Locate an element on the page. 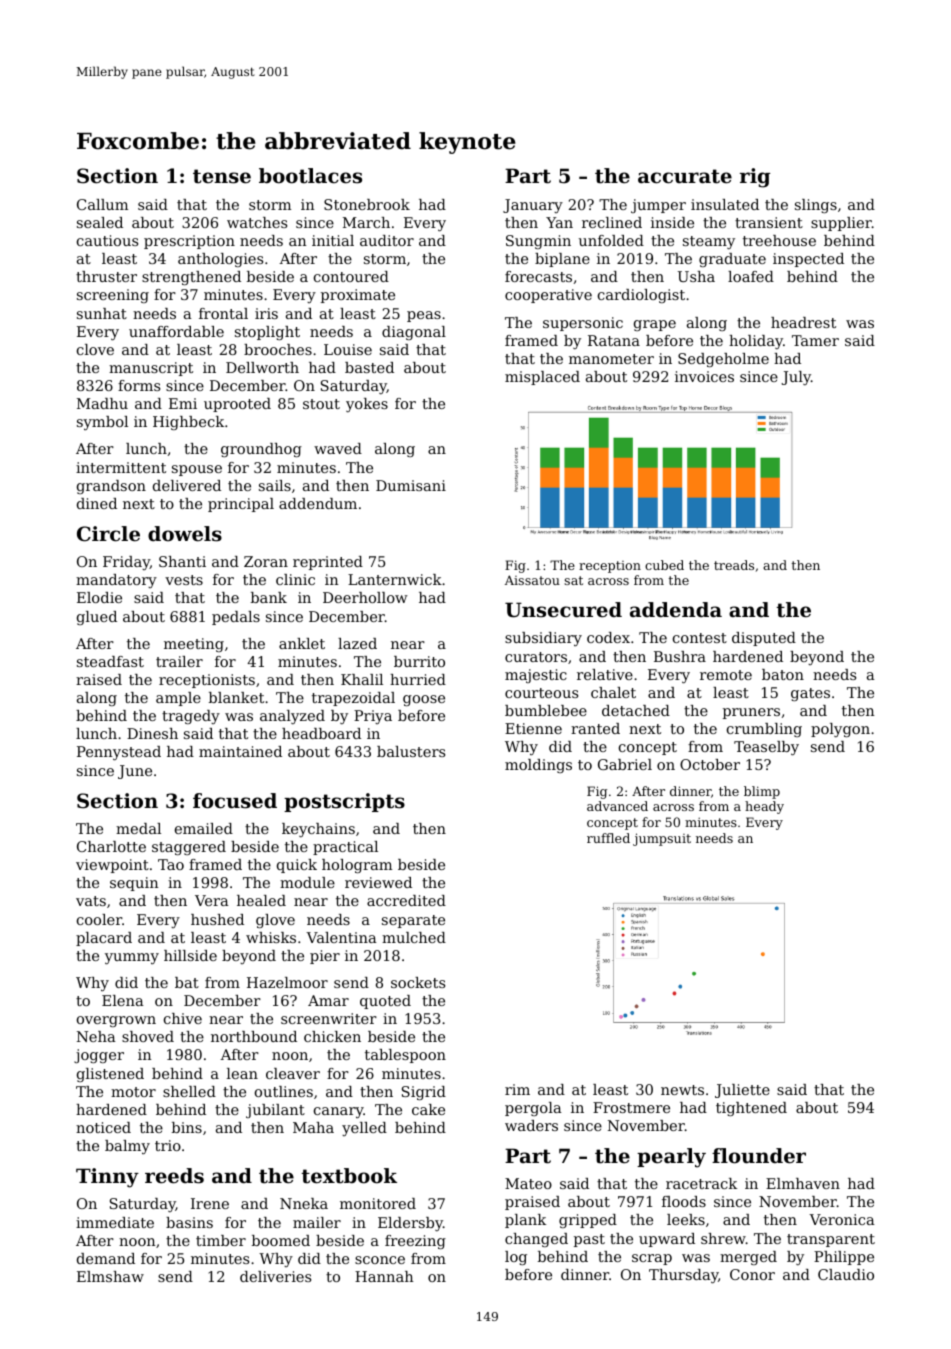  tense is located at coordinates (222, 176).
